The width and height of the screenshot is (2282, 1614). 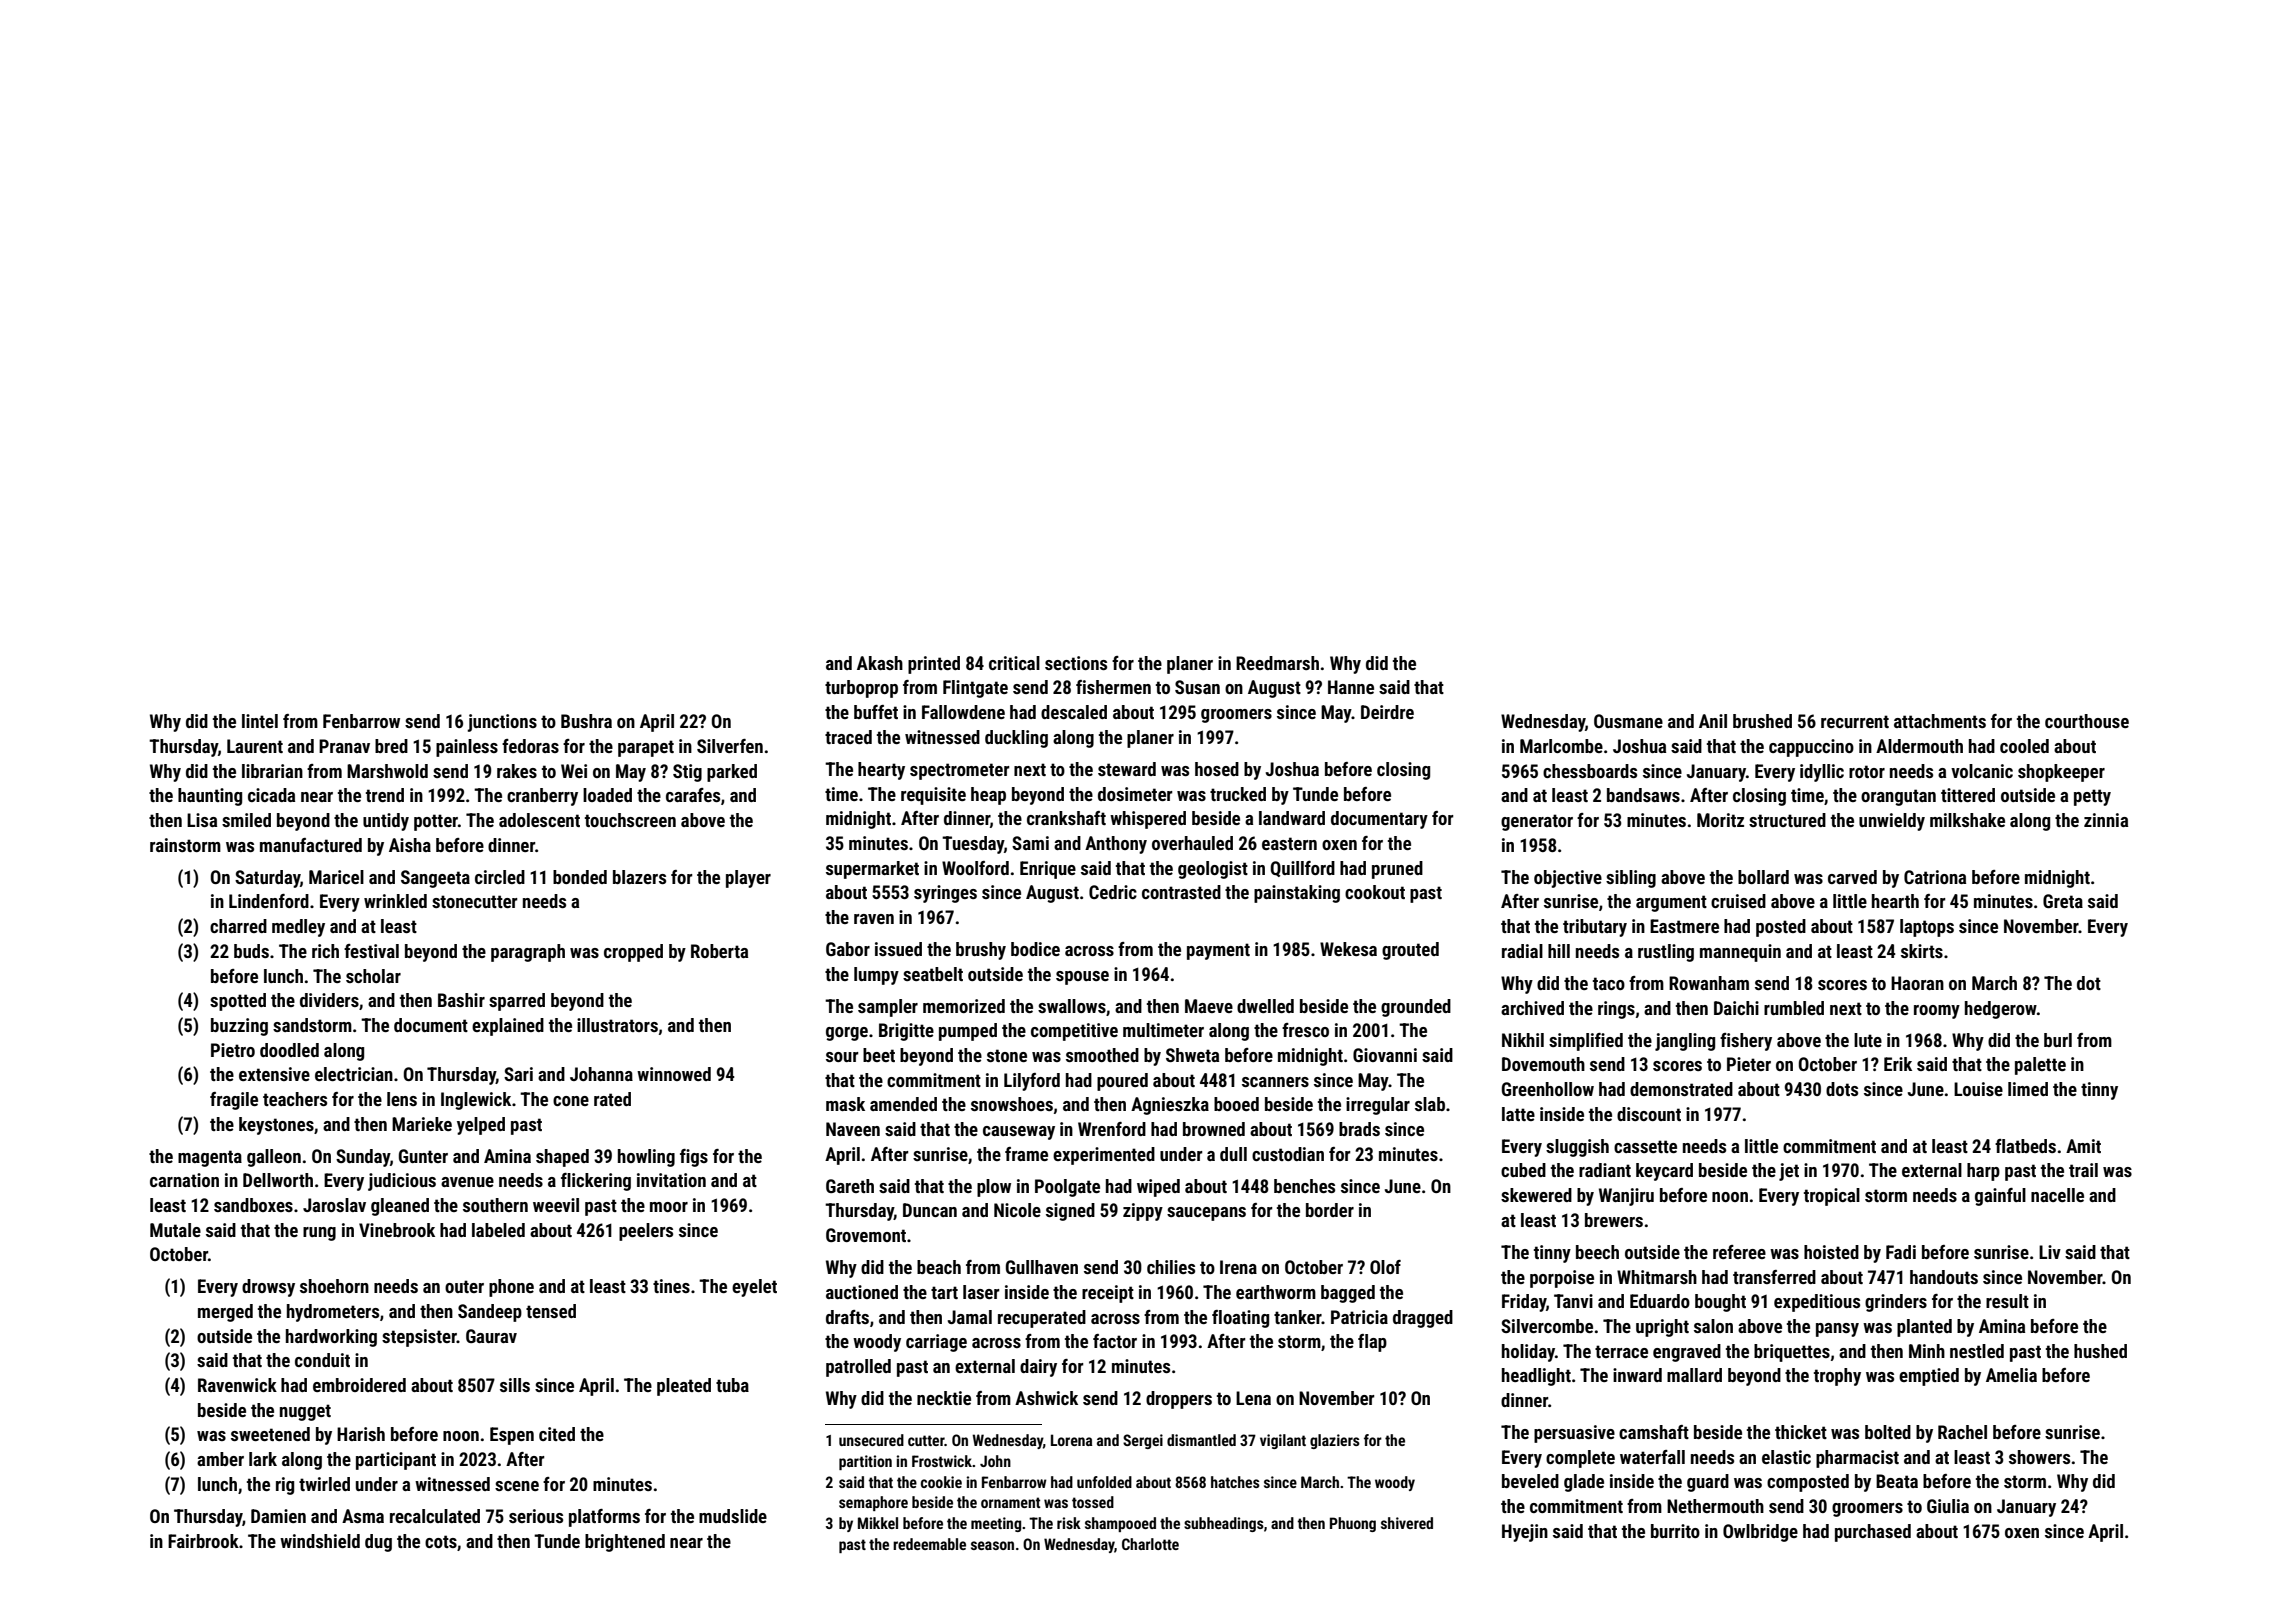 I want to click on Harish, so click(x=361, y=1434).
